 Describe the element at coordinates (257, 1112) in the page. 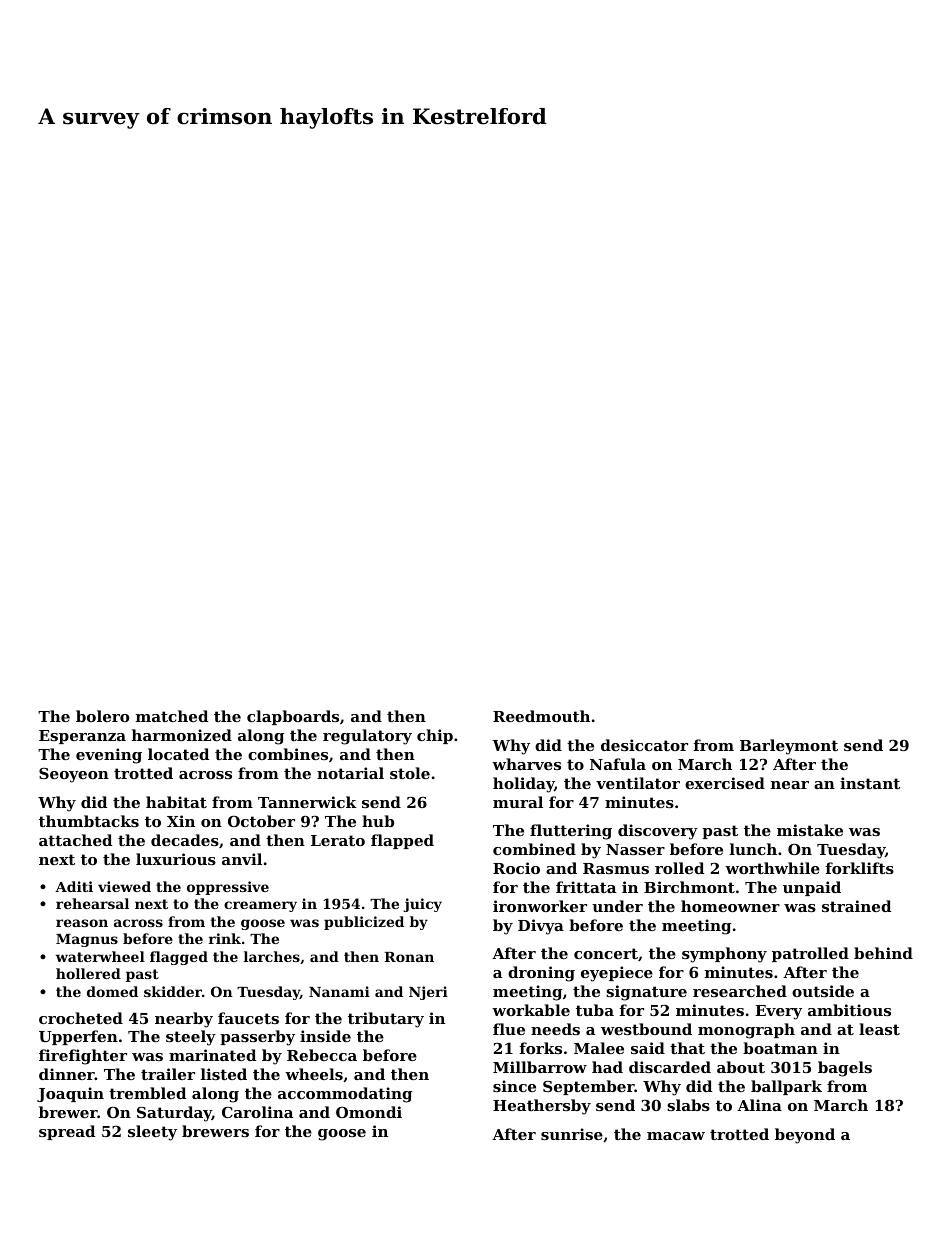

I see `Carolina` at that location.
